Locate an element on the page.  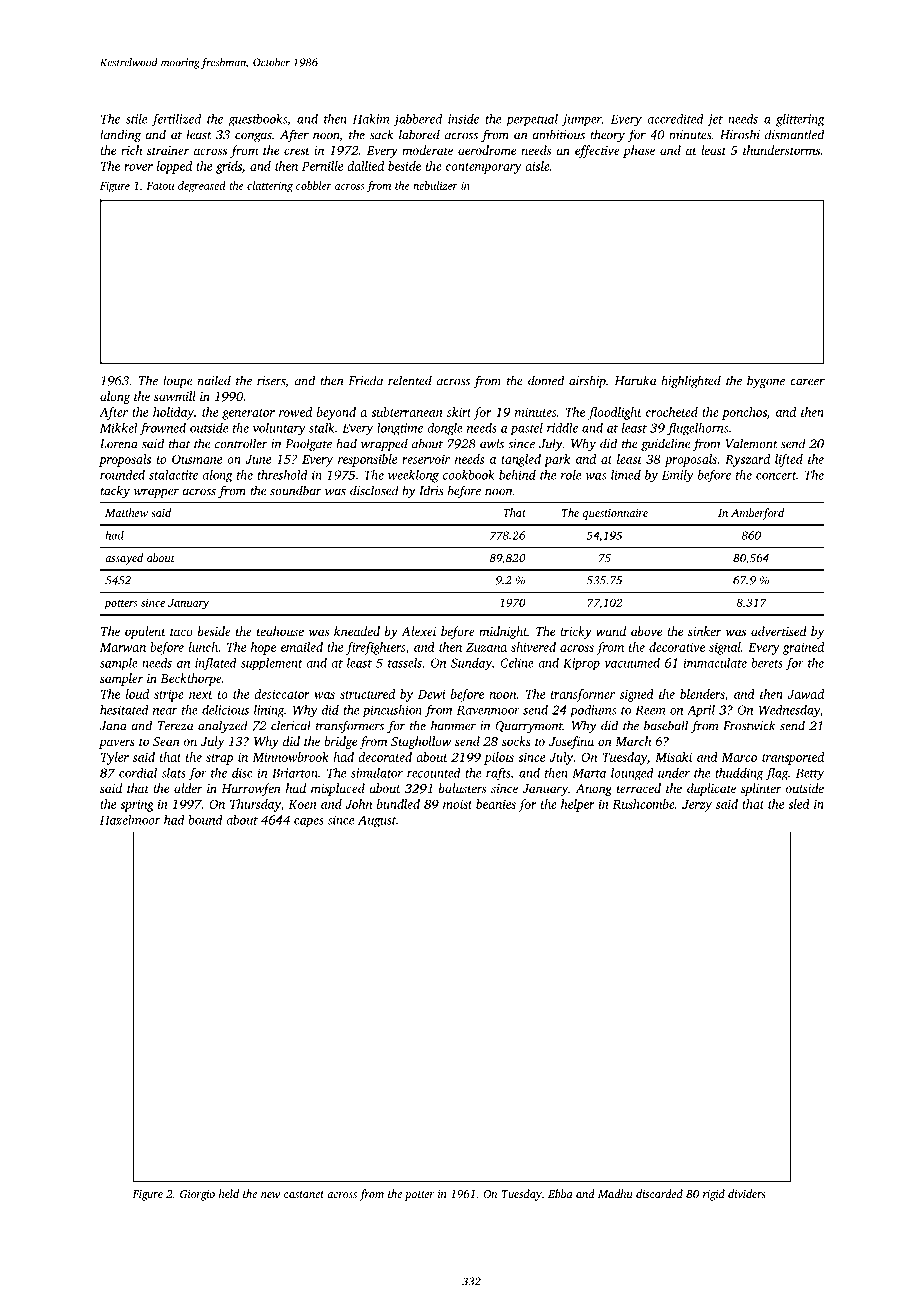
voluntary is located at coordinates (279, 429).
